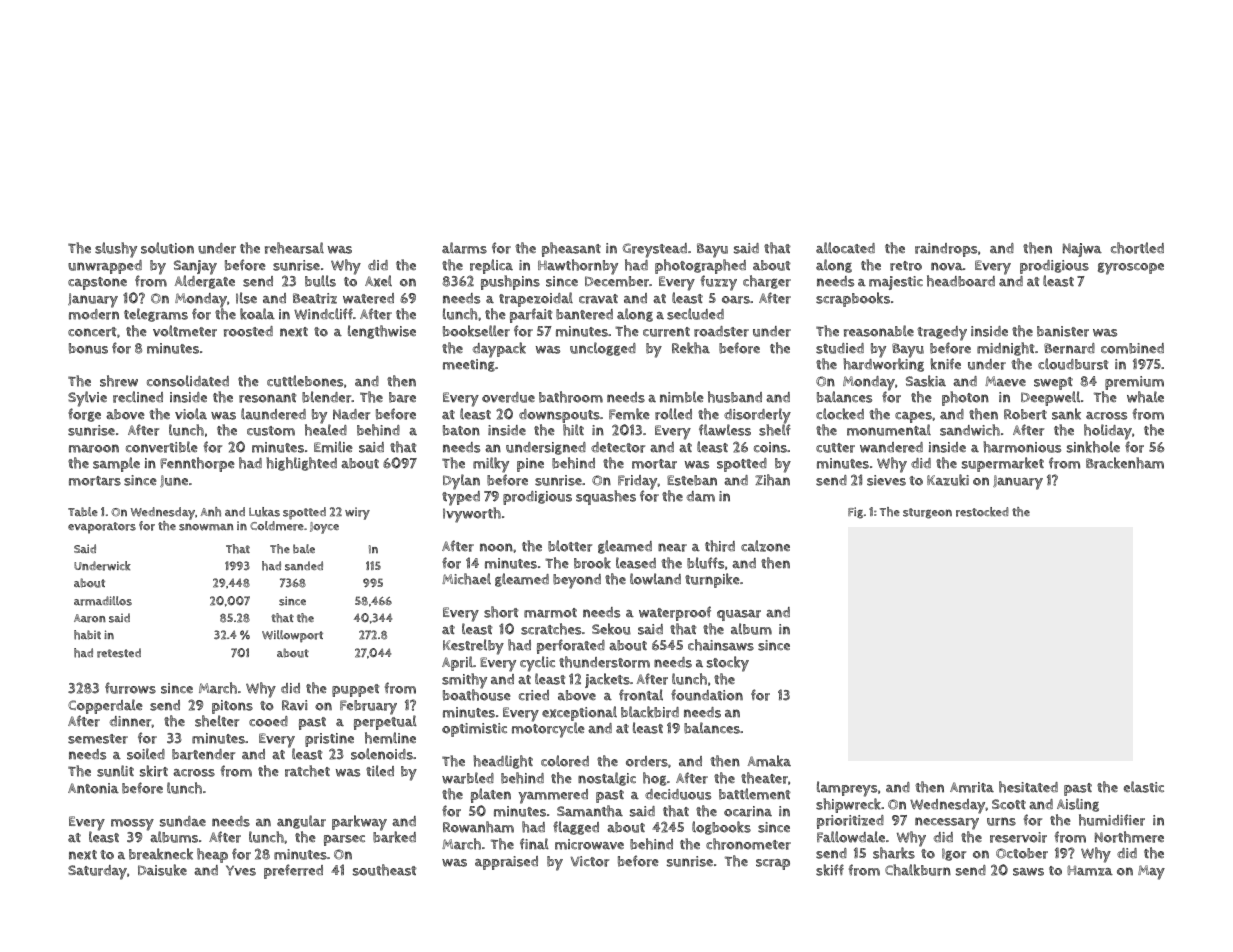 The width and height of the screenshot is (1233, 952). I want to click on snowman, so click(206, 527).
